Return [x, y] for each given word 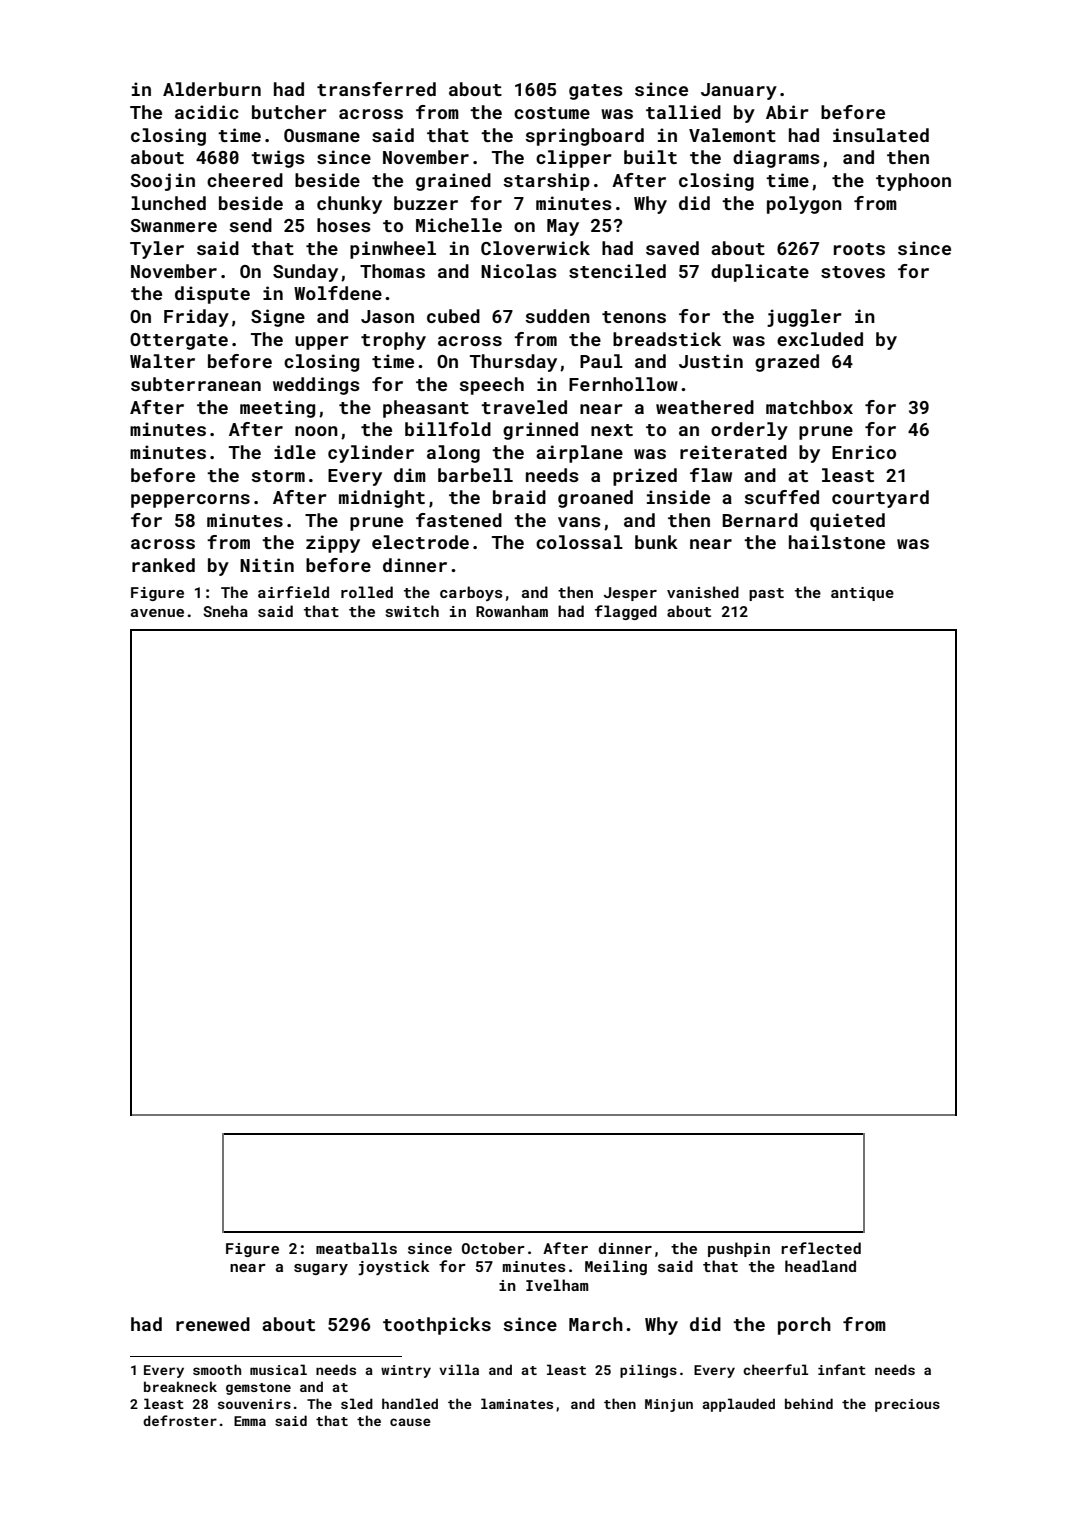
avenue [157, 613]
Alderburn [212, 89]
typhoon [913, 182]
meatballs [356, 1248]
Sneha [225, 611]
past [766, 594]
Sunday [305, 273]
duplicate [760, 273]
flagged [626, 612]
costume [552, 113]
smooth [217, 1369]
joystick [394, 1267]
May [563, 227]
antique [862, 594]
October [493, 1248]
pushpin [739, 1249]
